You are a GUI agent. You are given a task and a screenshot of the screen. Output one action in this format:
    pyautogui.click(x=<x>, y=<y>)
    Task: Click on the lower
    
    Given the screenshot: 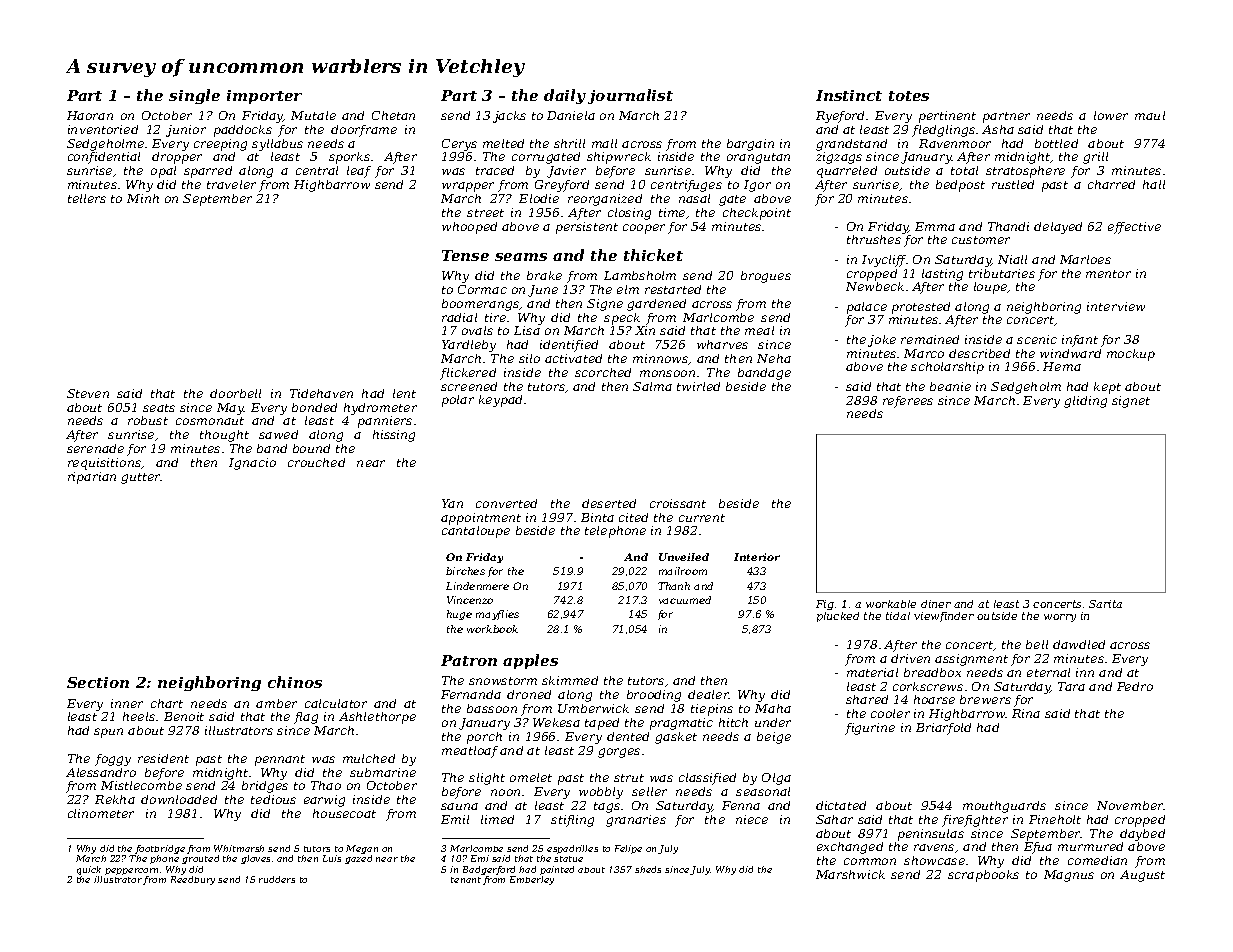 What is the action you would take?
    pyautogui.click(x=1111, y=115)
